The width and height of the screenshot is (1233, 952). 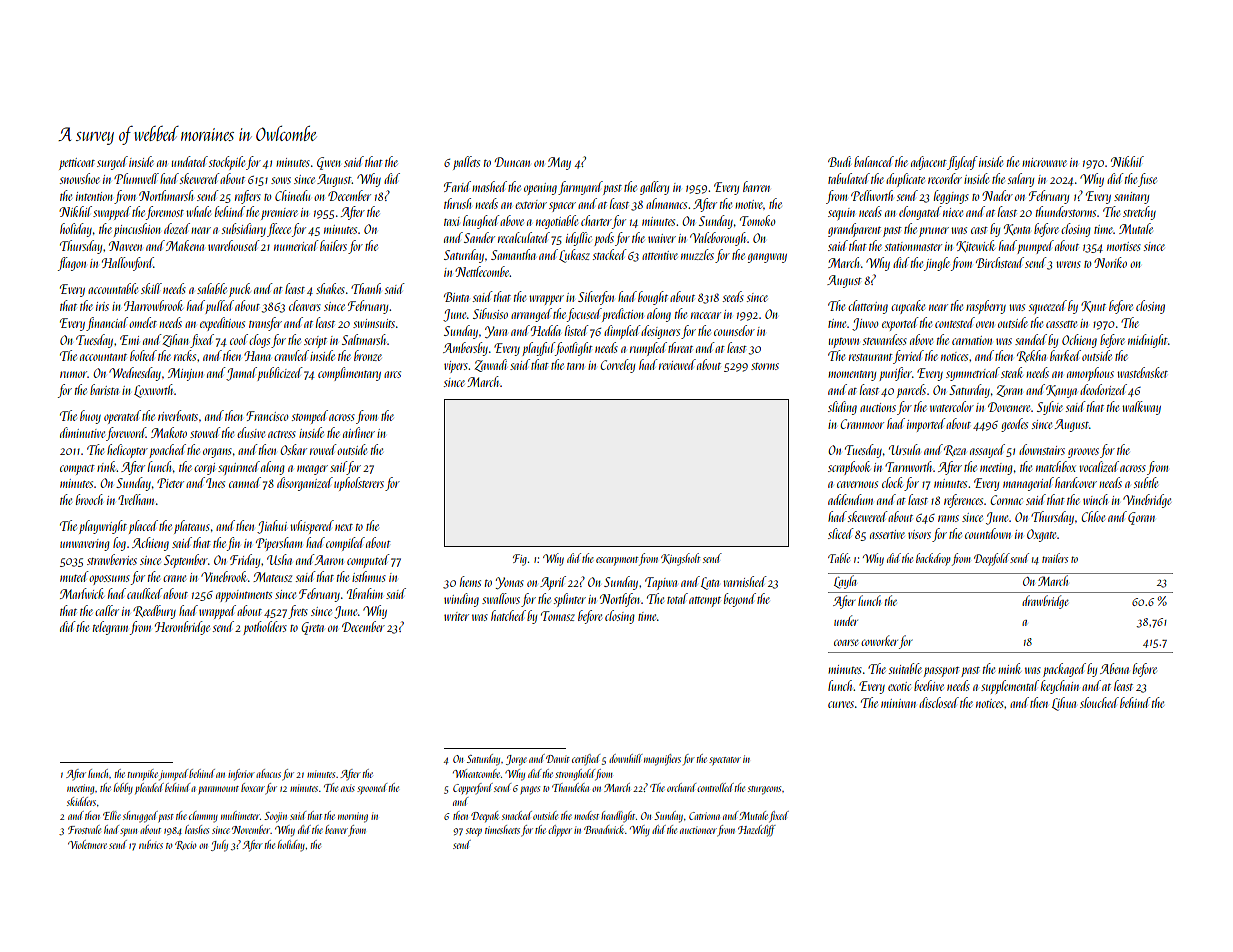 What do you see at coordinates (90, 417) in the screenshot?
I see `buoy` at bounding box center [90, 417].
